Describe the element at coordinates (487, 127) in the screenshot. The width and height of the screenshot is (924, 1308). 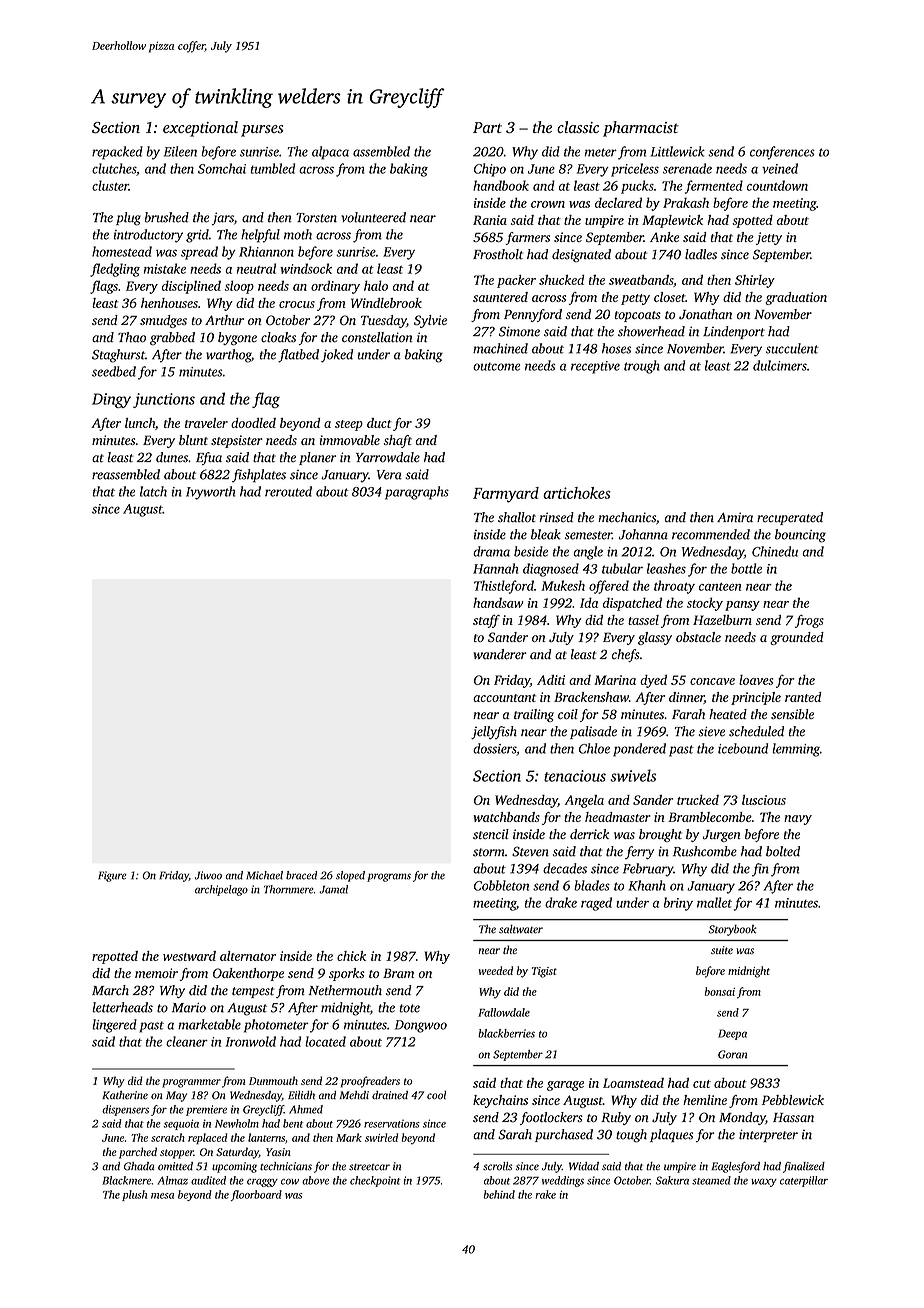
I see `Part` at that location.
